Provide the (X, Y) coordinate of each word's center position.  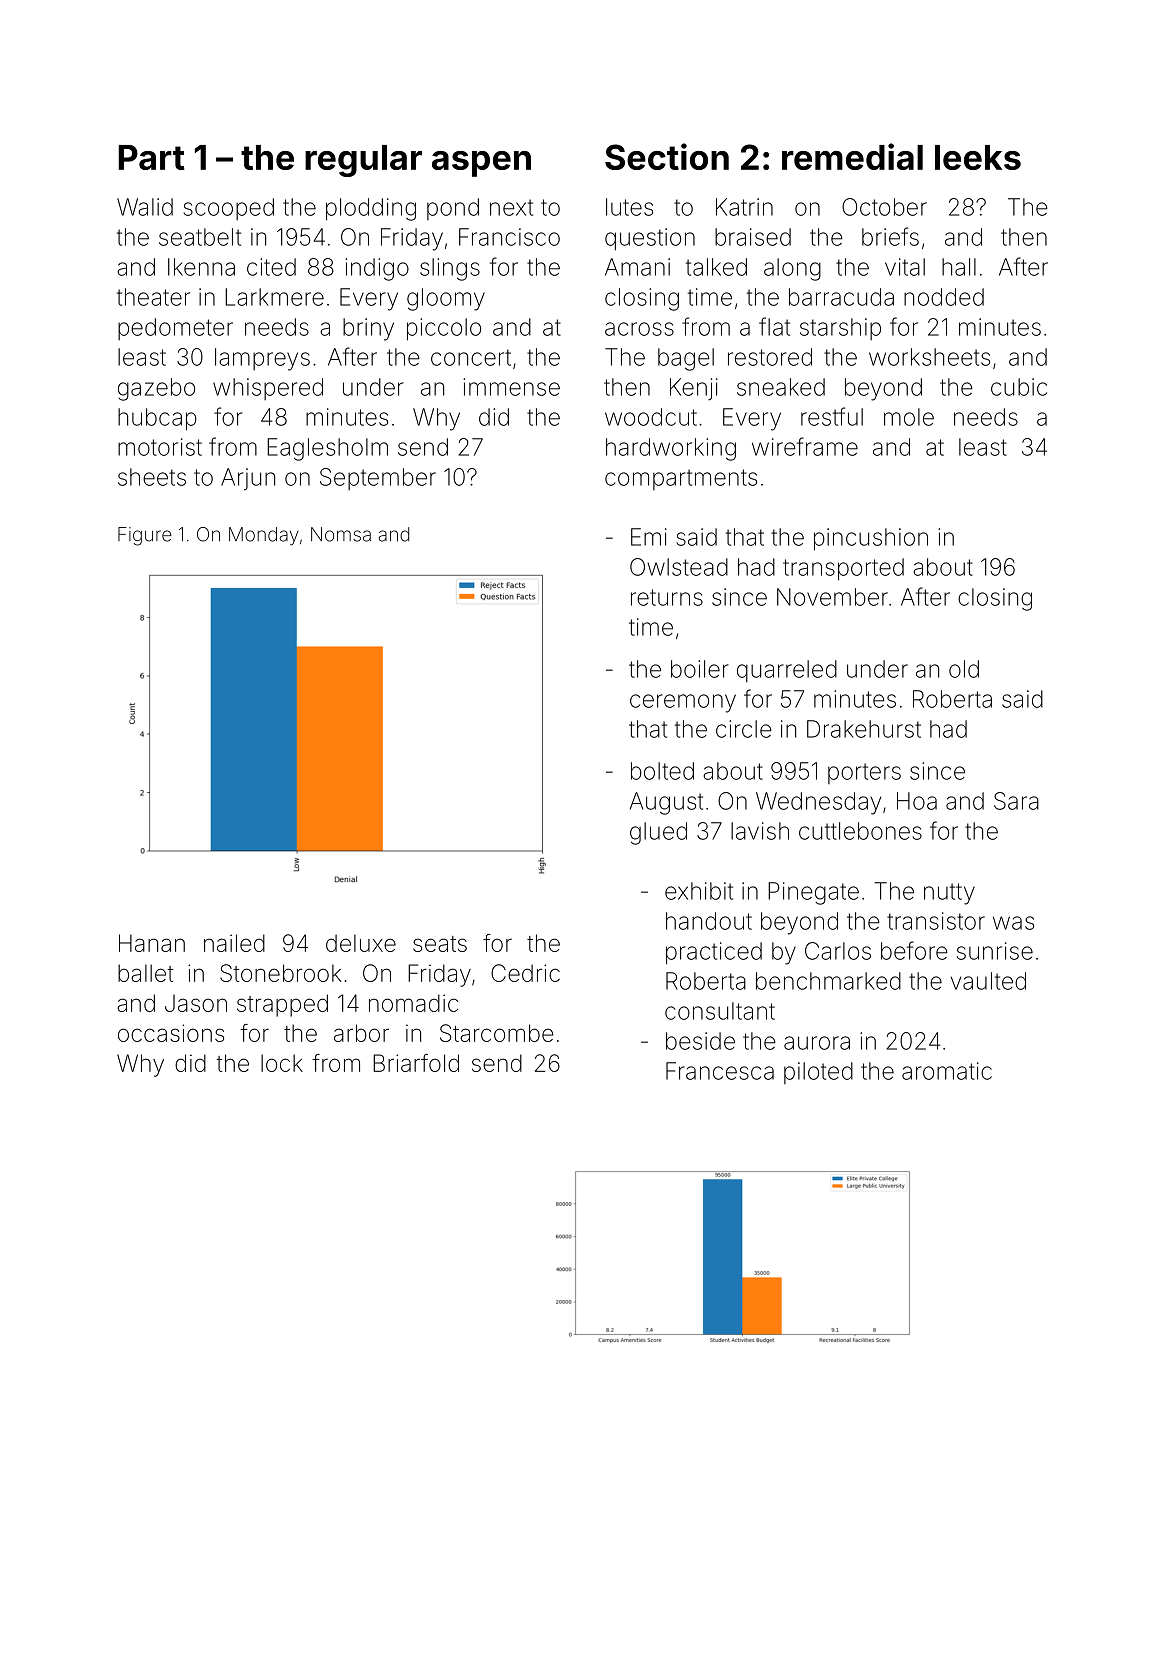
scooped (228, 209)
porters (864, 773)
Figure (145, 536)
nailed (234, 943)
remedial (852, 156)
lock (282, 1063)
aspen (481, 164)
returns (667, 597)
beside (700, 1041)
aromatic (947, 1071)
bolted (662, 771)
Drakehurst (864, 729)
